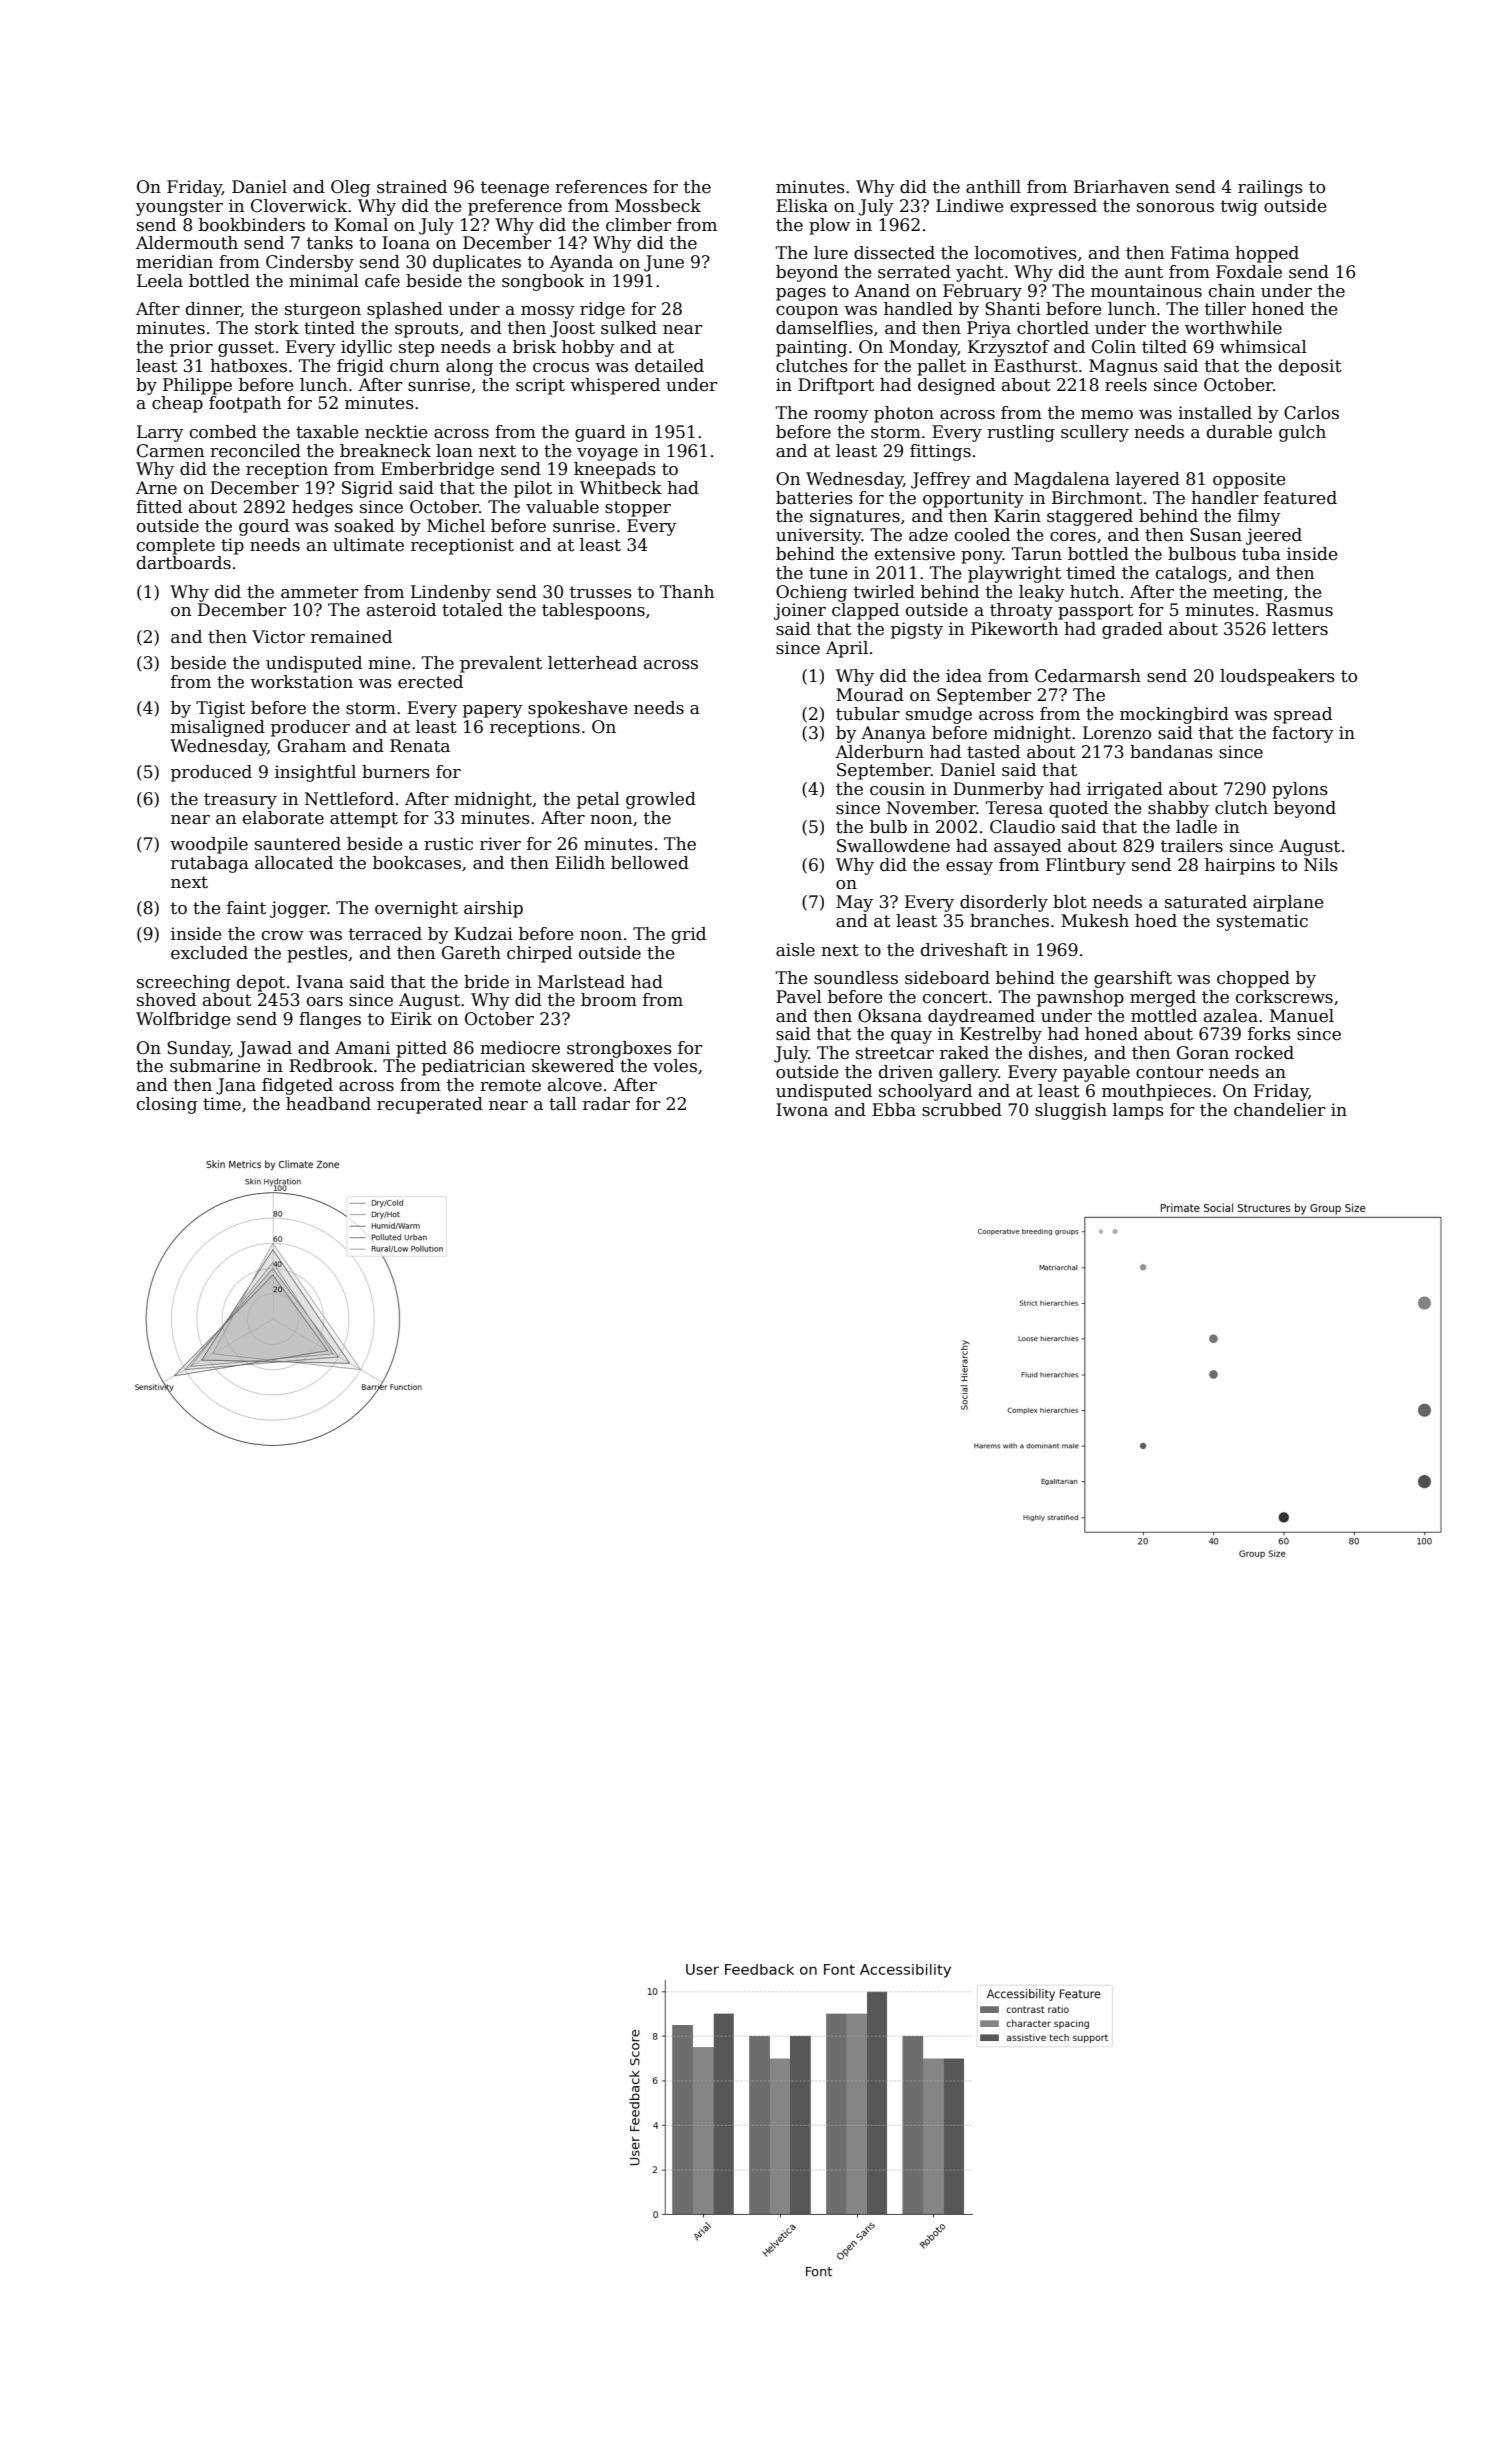  What do you see at coordinates (575, 1085) in the image?
I see `alcove` at bounding box center [575, 1085].
